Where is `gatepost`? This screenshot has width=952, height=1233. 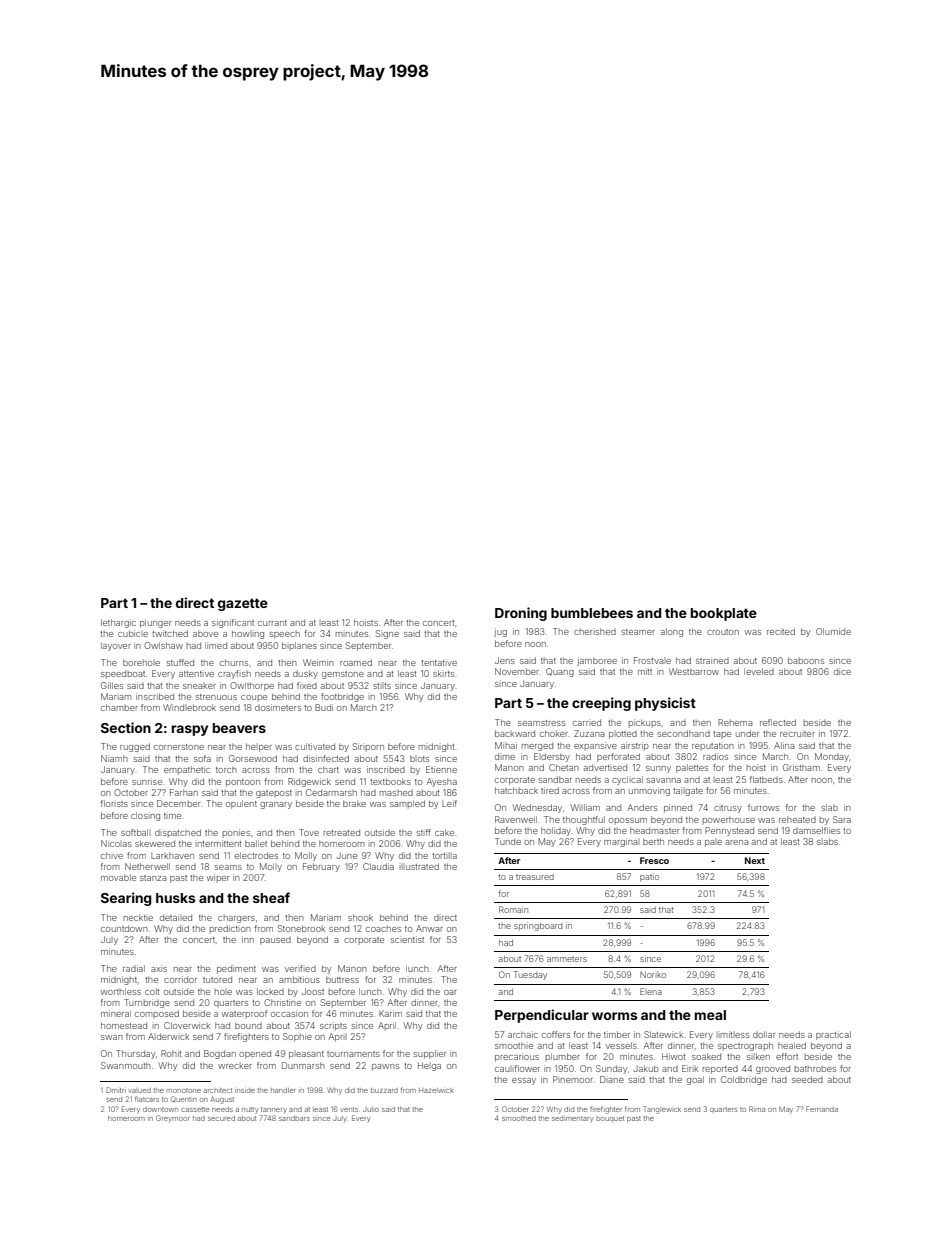 gatepost is located at coordinates (274, 794).
